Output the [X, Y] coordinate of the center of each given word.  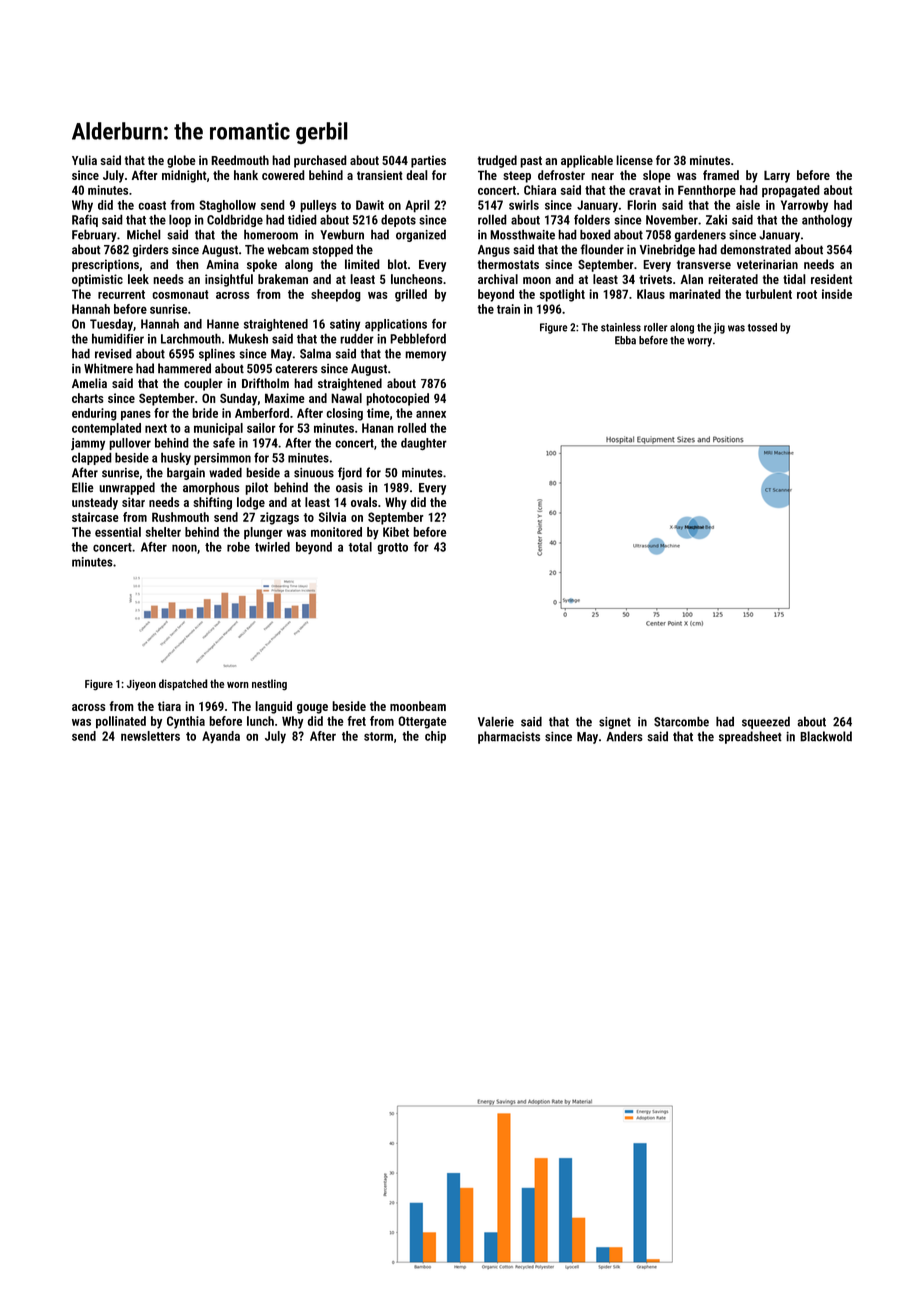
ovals [364, 502]
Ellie [83, 487]
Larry [777, 176]
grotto [393, 548]
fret [356, 721]
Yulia [84, 160]
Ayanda [221, 737]
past [531, 162]
